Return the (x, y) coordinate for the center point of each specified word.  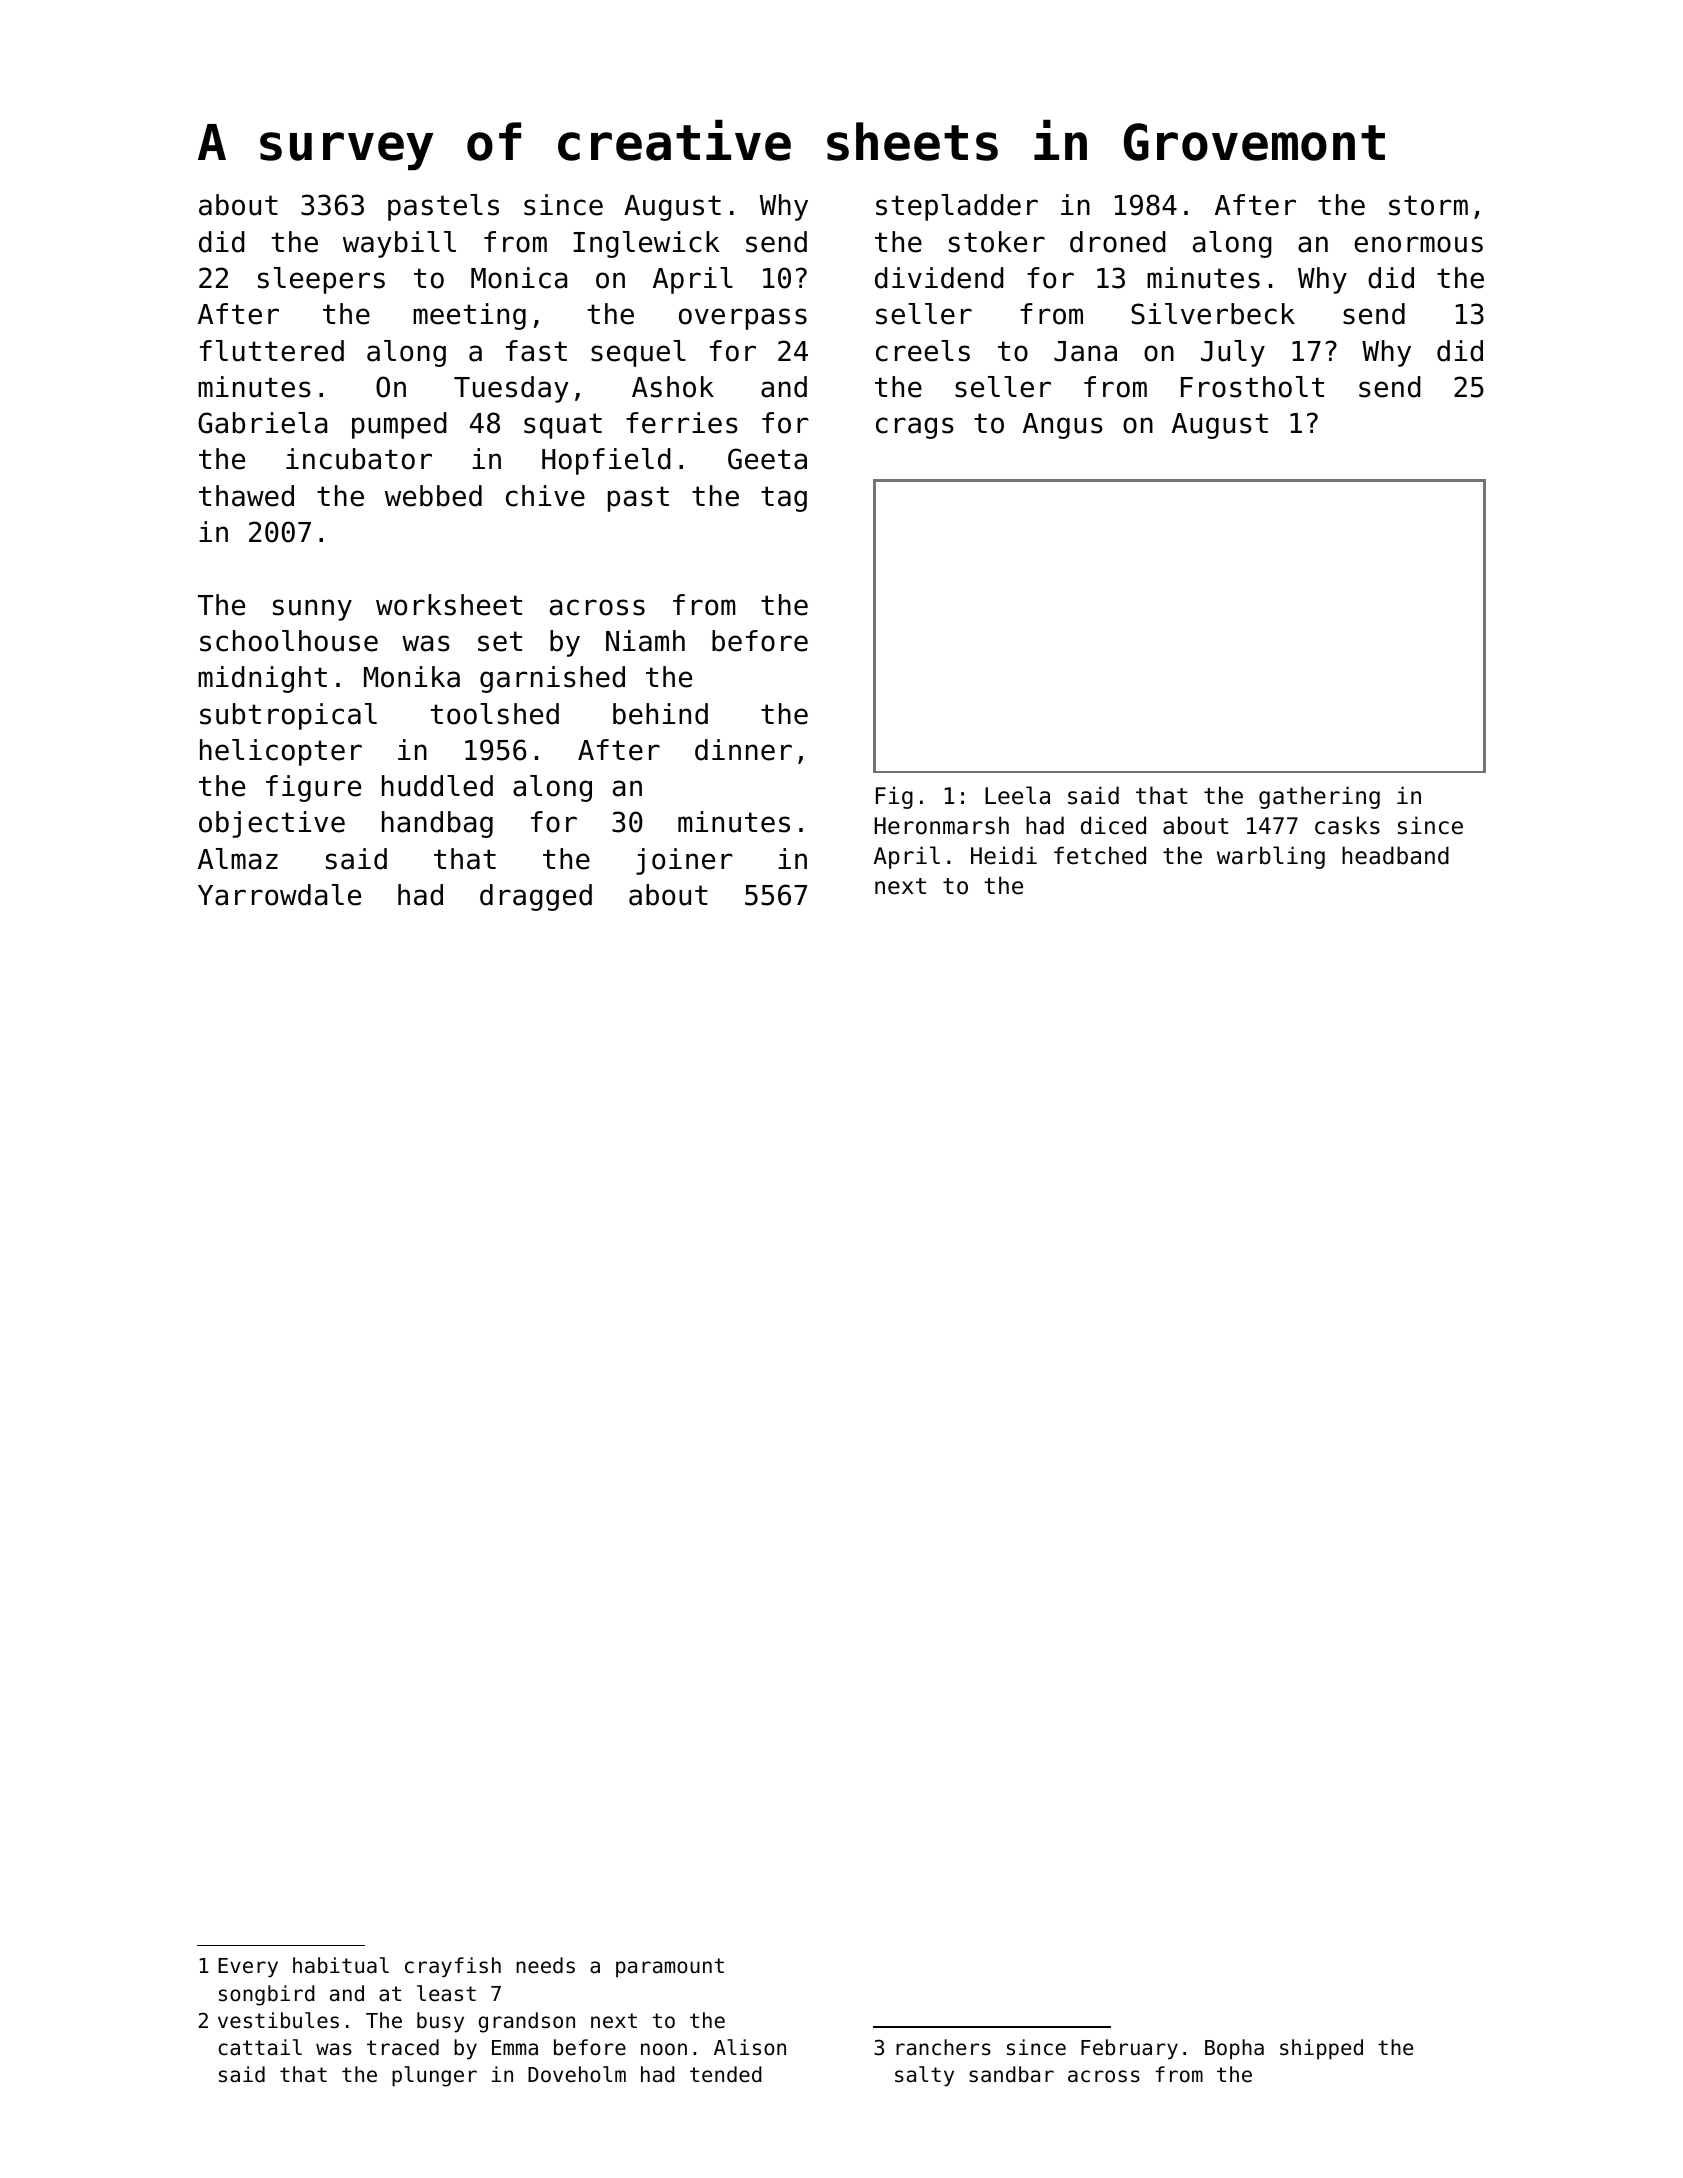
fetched (1100, 855)
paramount (670, 1968)
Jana (1085, 351)
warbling (1271, 857)
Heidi (1004, 855)
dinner (743, 750)
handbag (437, 824)
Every (248, 1968)
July (1233, 353)
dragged (536, 897)
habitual (341, 1965)
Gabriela (262, 423)
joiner (684, 861)
